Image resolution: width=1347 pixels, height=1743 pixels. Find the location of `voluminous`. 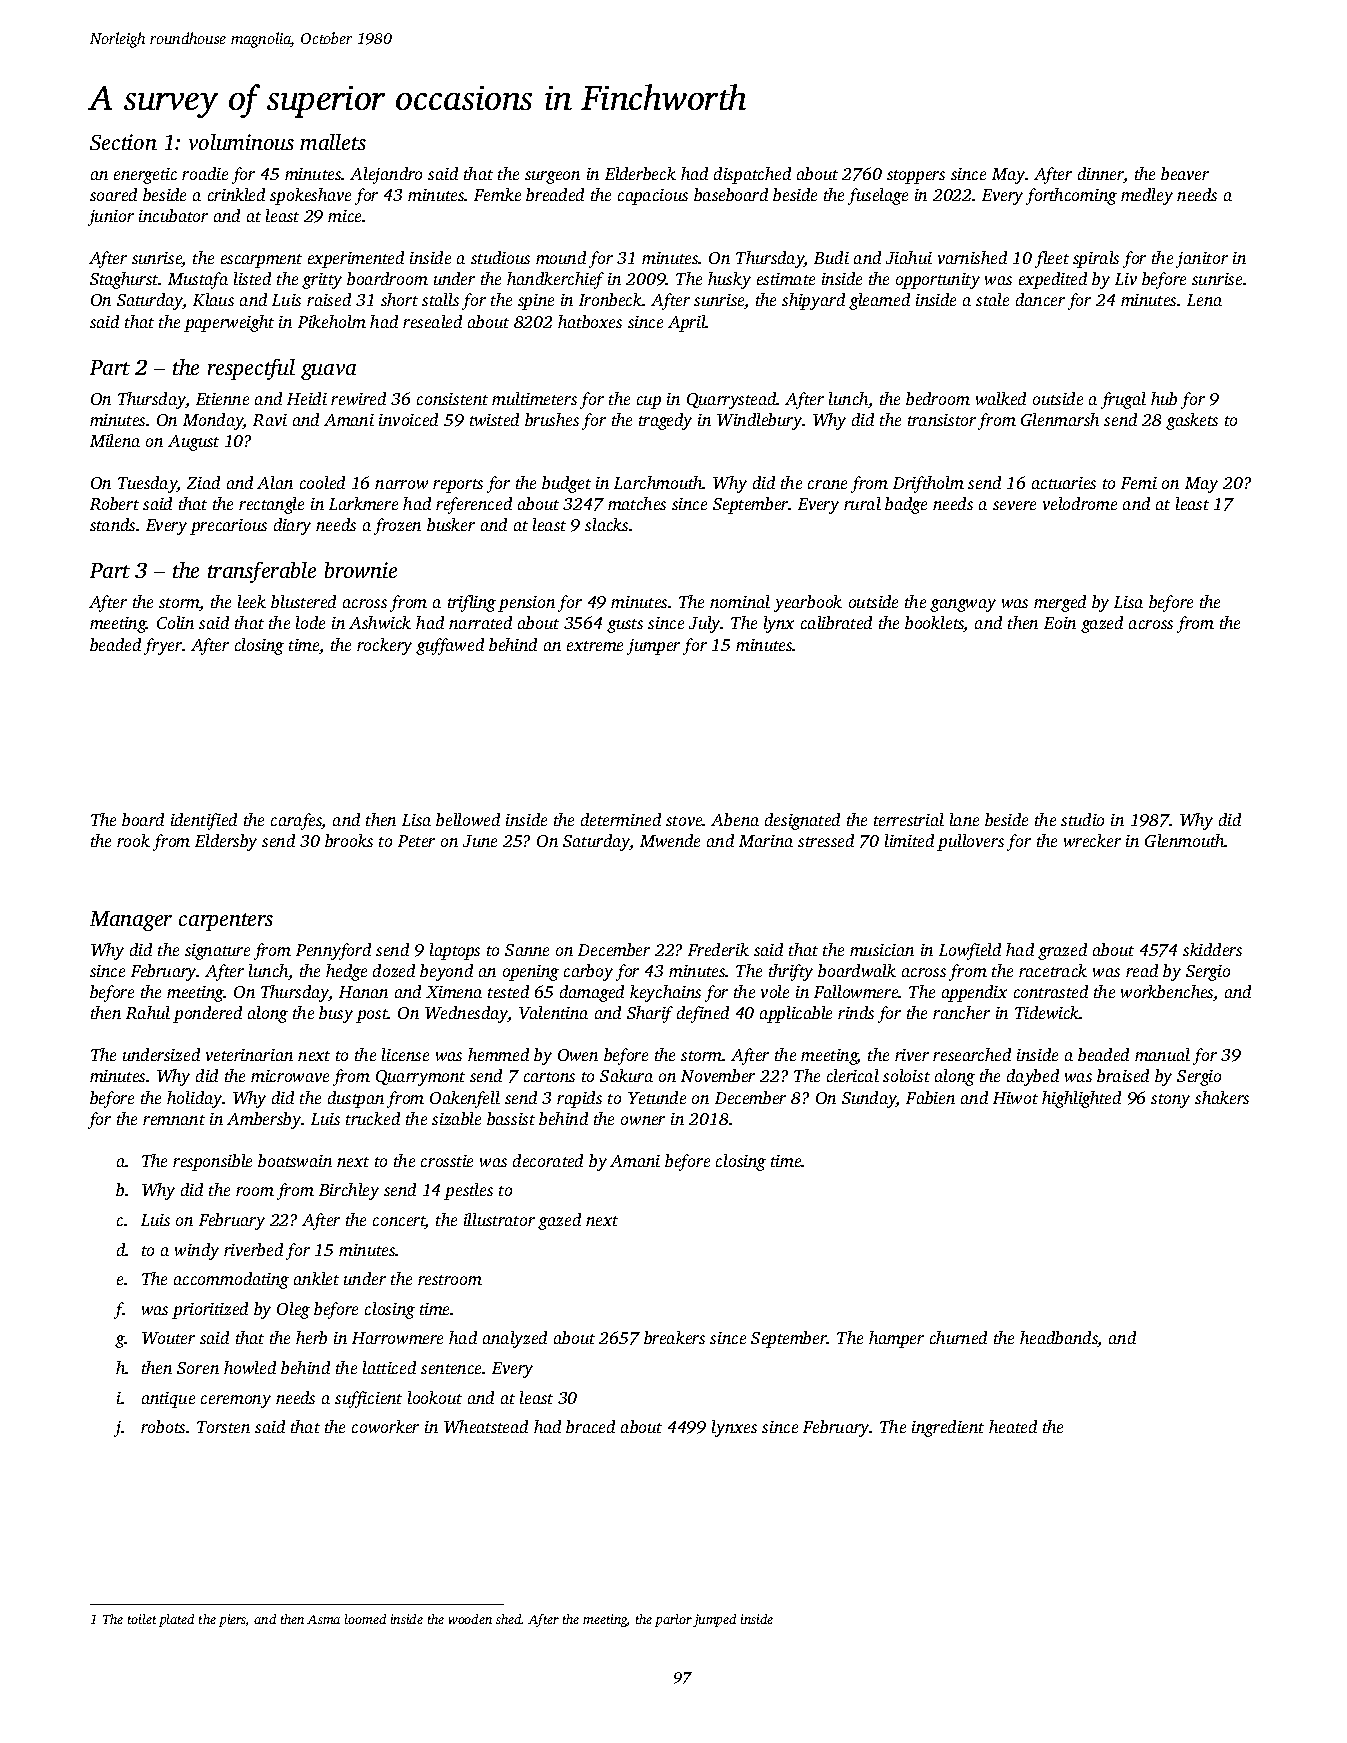

voluminous is located at coordinates (241, 142).
